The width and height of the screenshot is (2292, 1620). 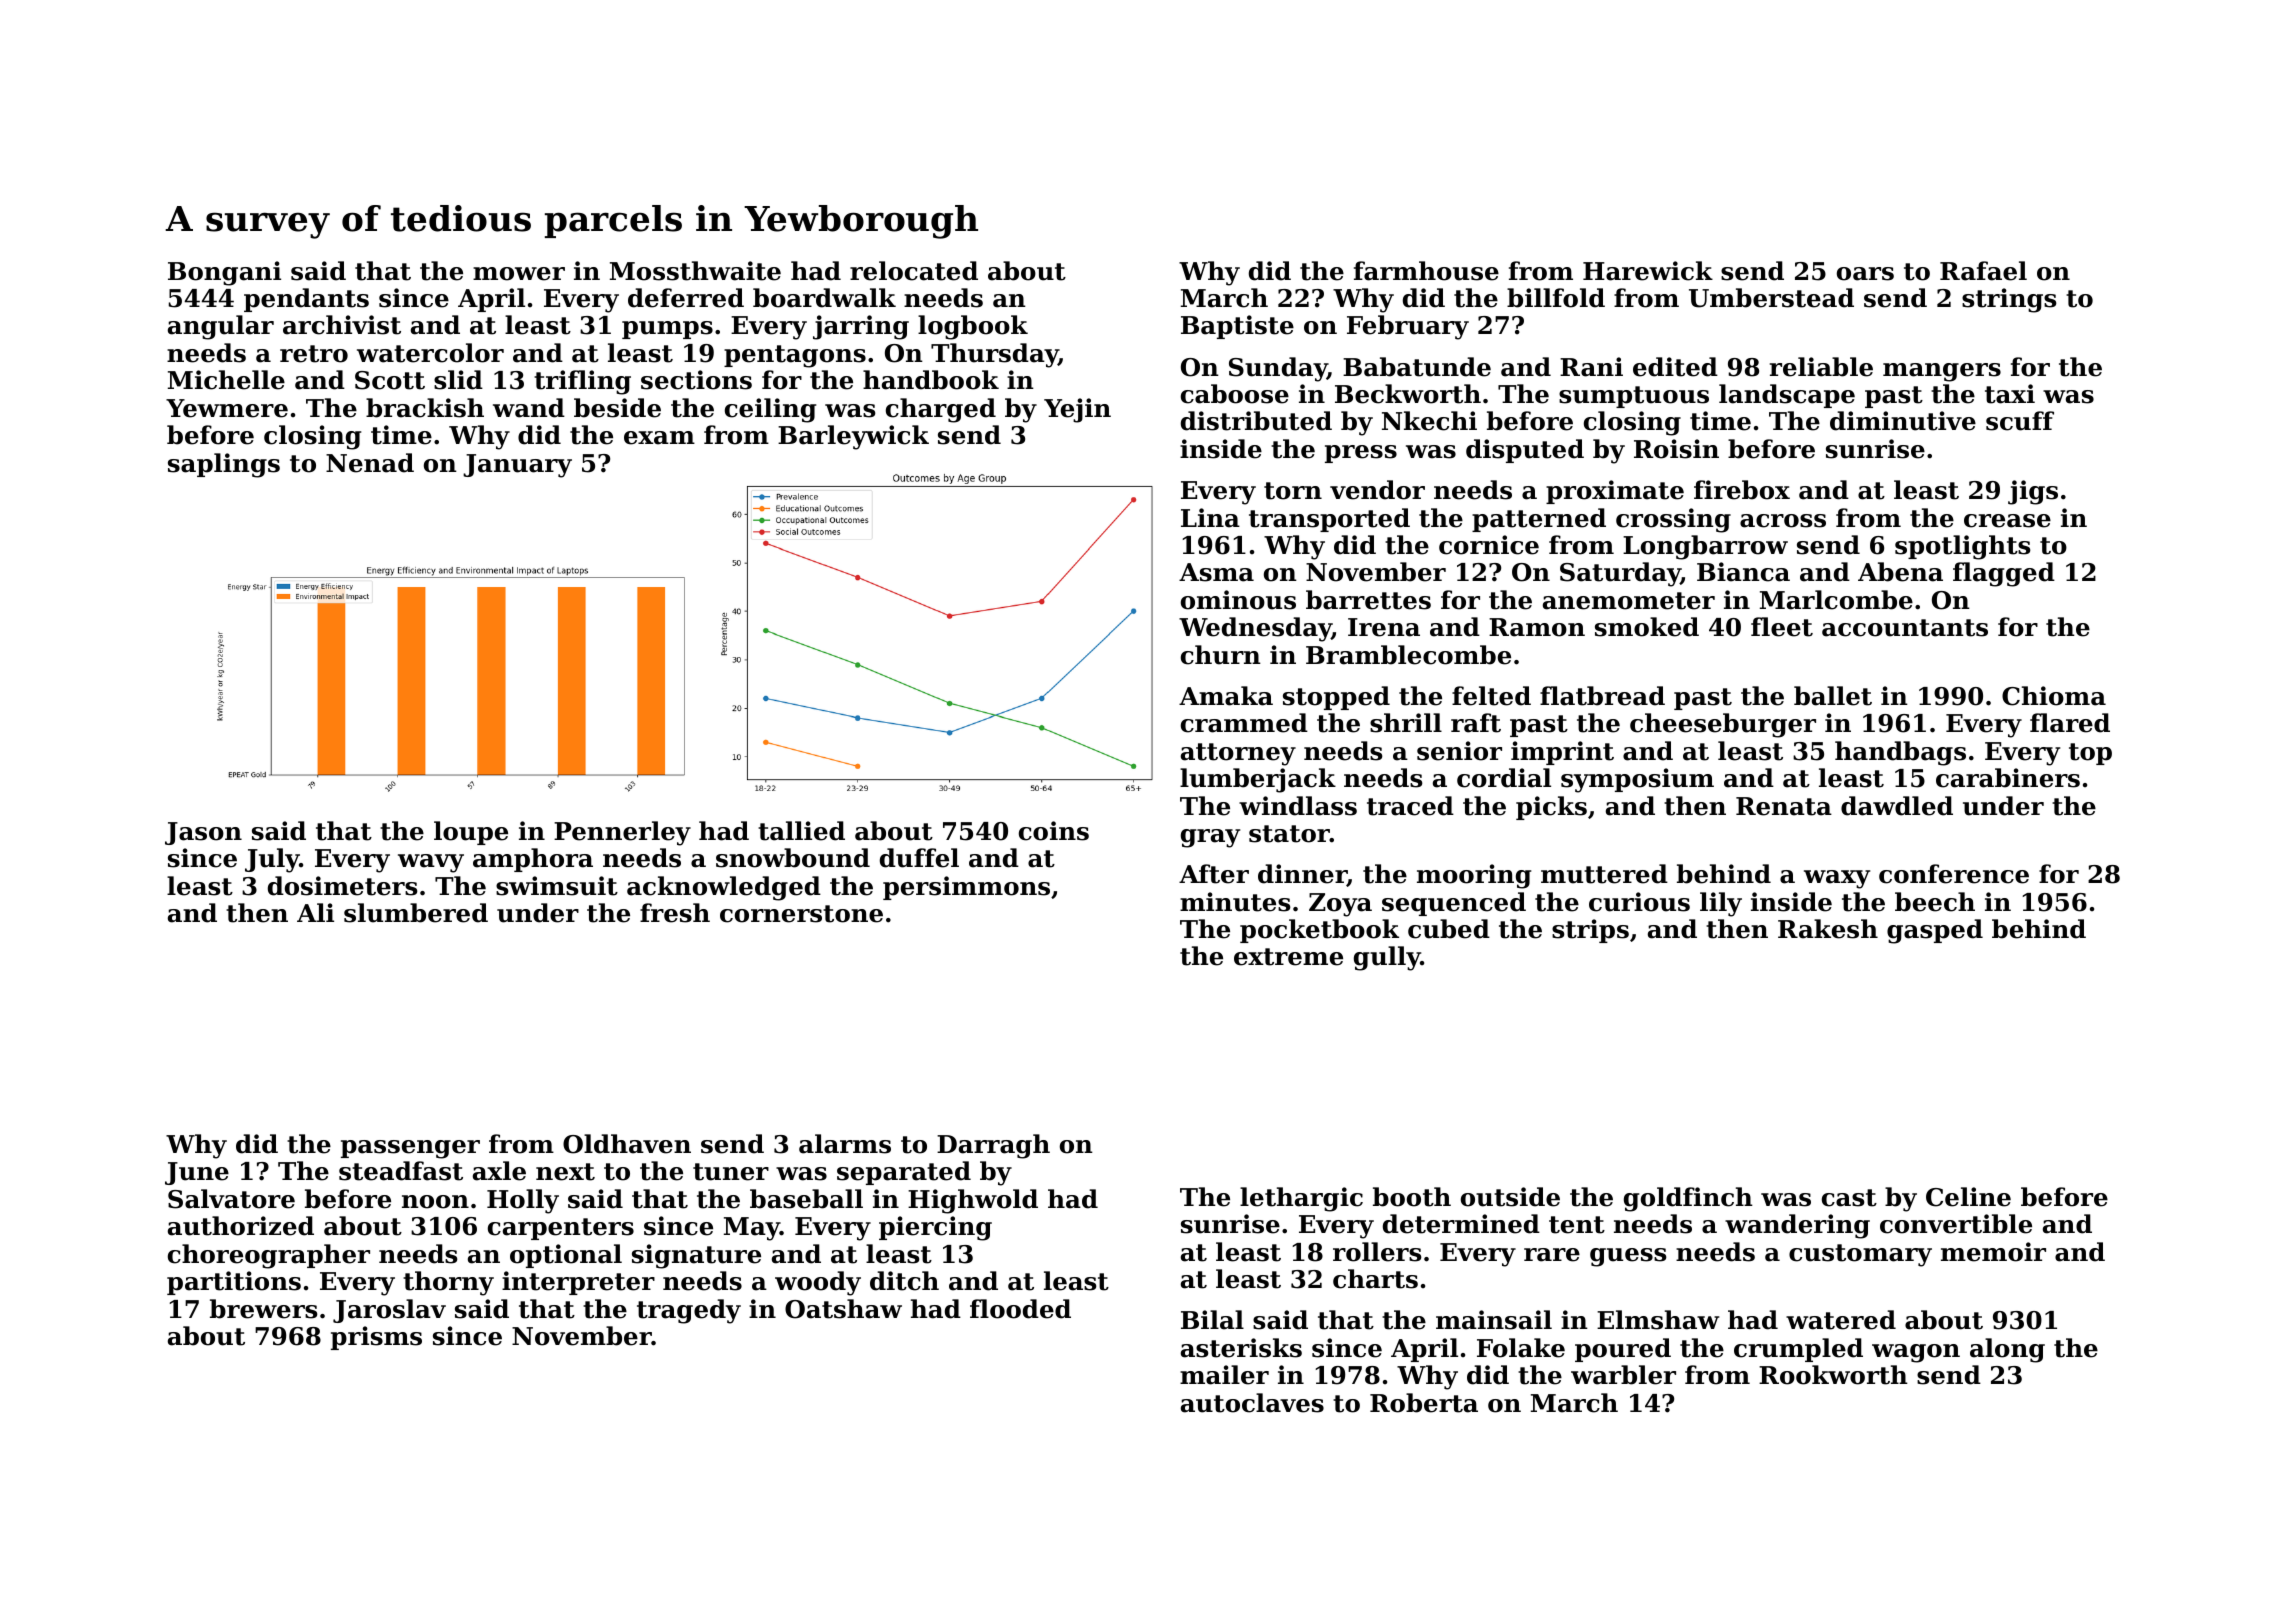 I want to click on Harewick, so click(x=1648, y=271).
